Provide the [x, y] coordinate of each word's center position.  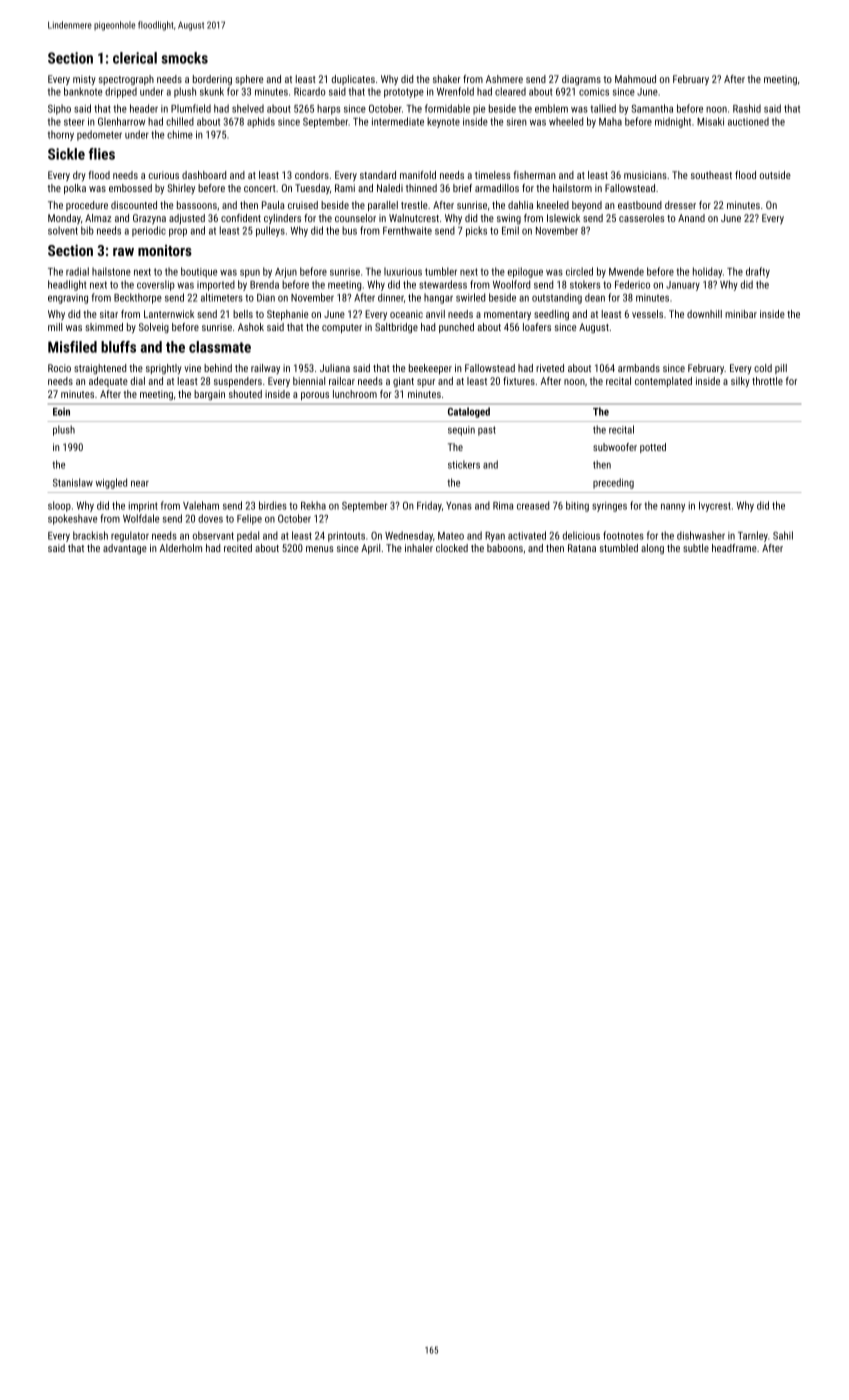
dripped [121, 92]
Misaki [710, 121]
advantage [125, 549]
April [370, 549]
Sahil [783, 535]
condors [312, 175]
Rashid [747, 108]
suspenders [238, 382]
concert [260, 188]
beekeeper [430, 369]
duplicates [353, 80]
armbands [639, 368]
